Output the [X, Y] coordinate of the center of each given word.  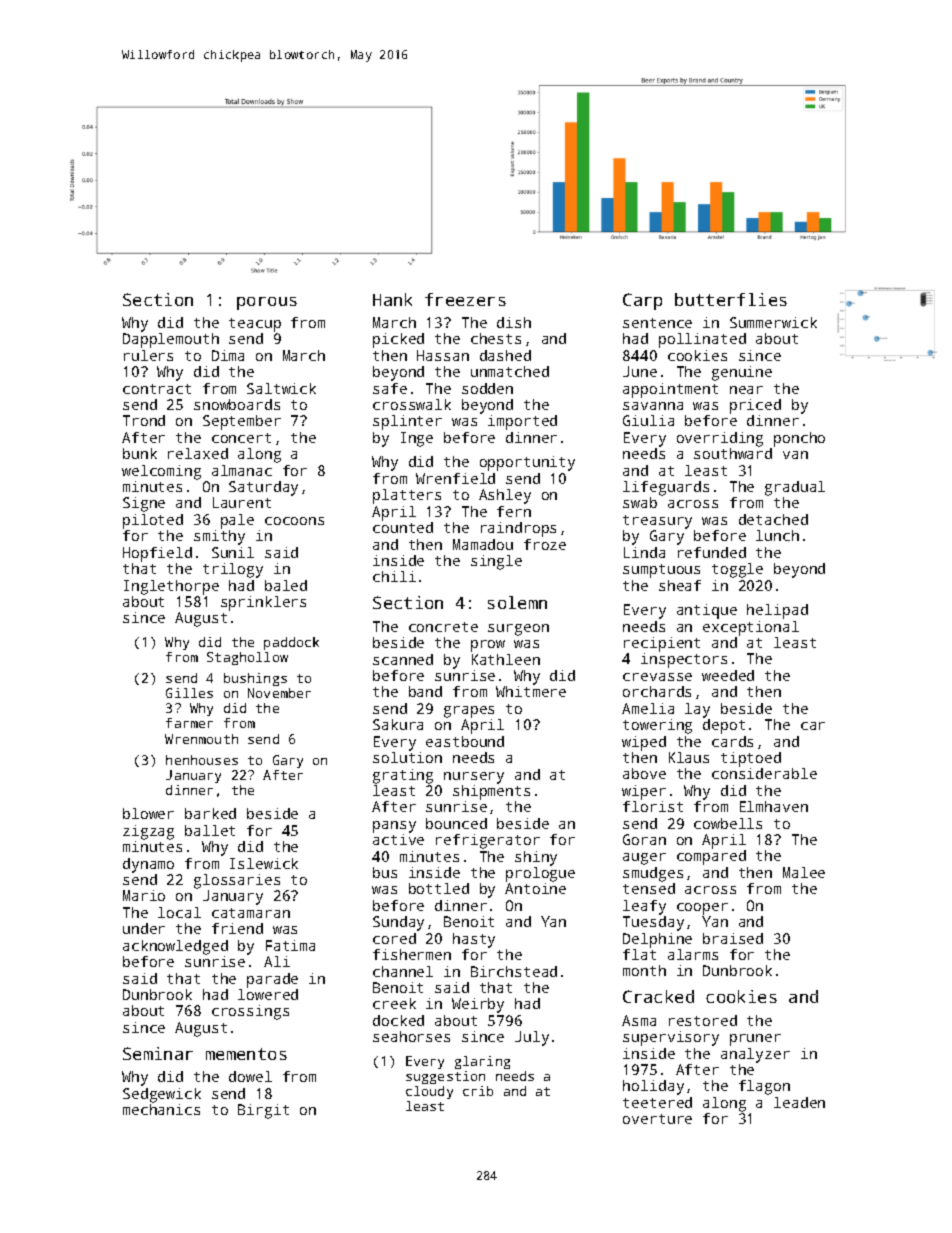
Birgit [263, 1111]
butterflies [731, 299]
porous [267, 303]
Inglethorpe [171, 587]
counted [403, 527]
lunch [777, 535]
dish [514, 322]
